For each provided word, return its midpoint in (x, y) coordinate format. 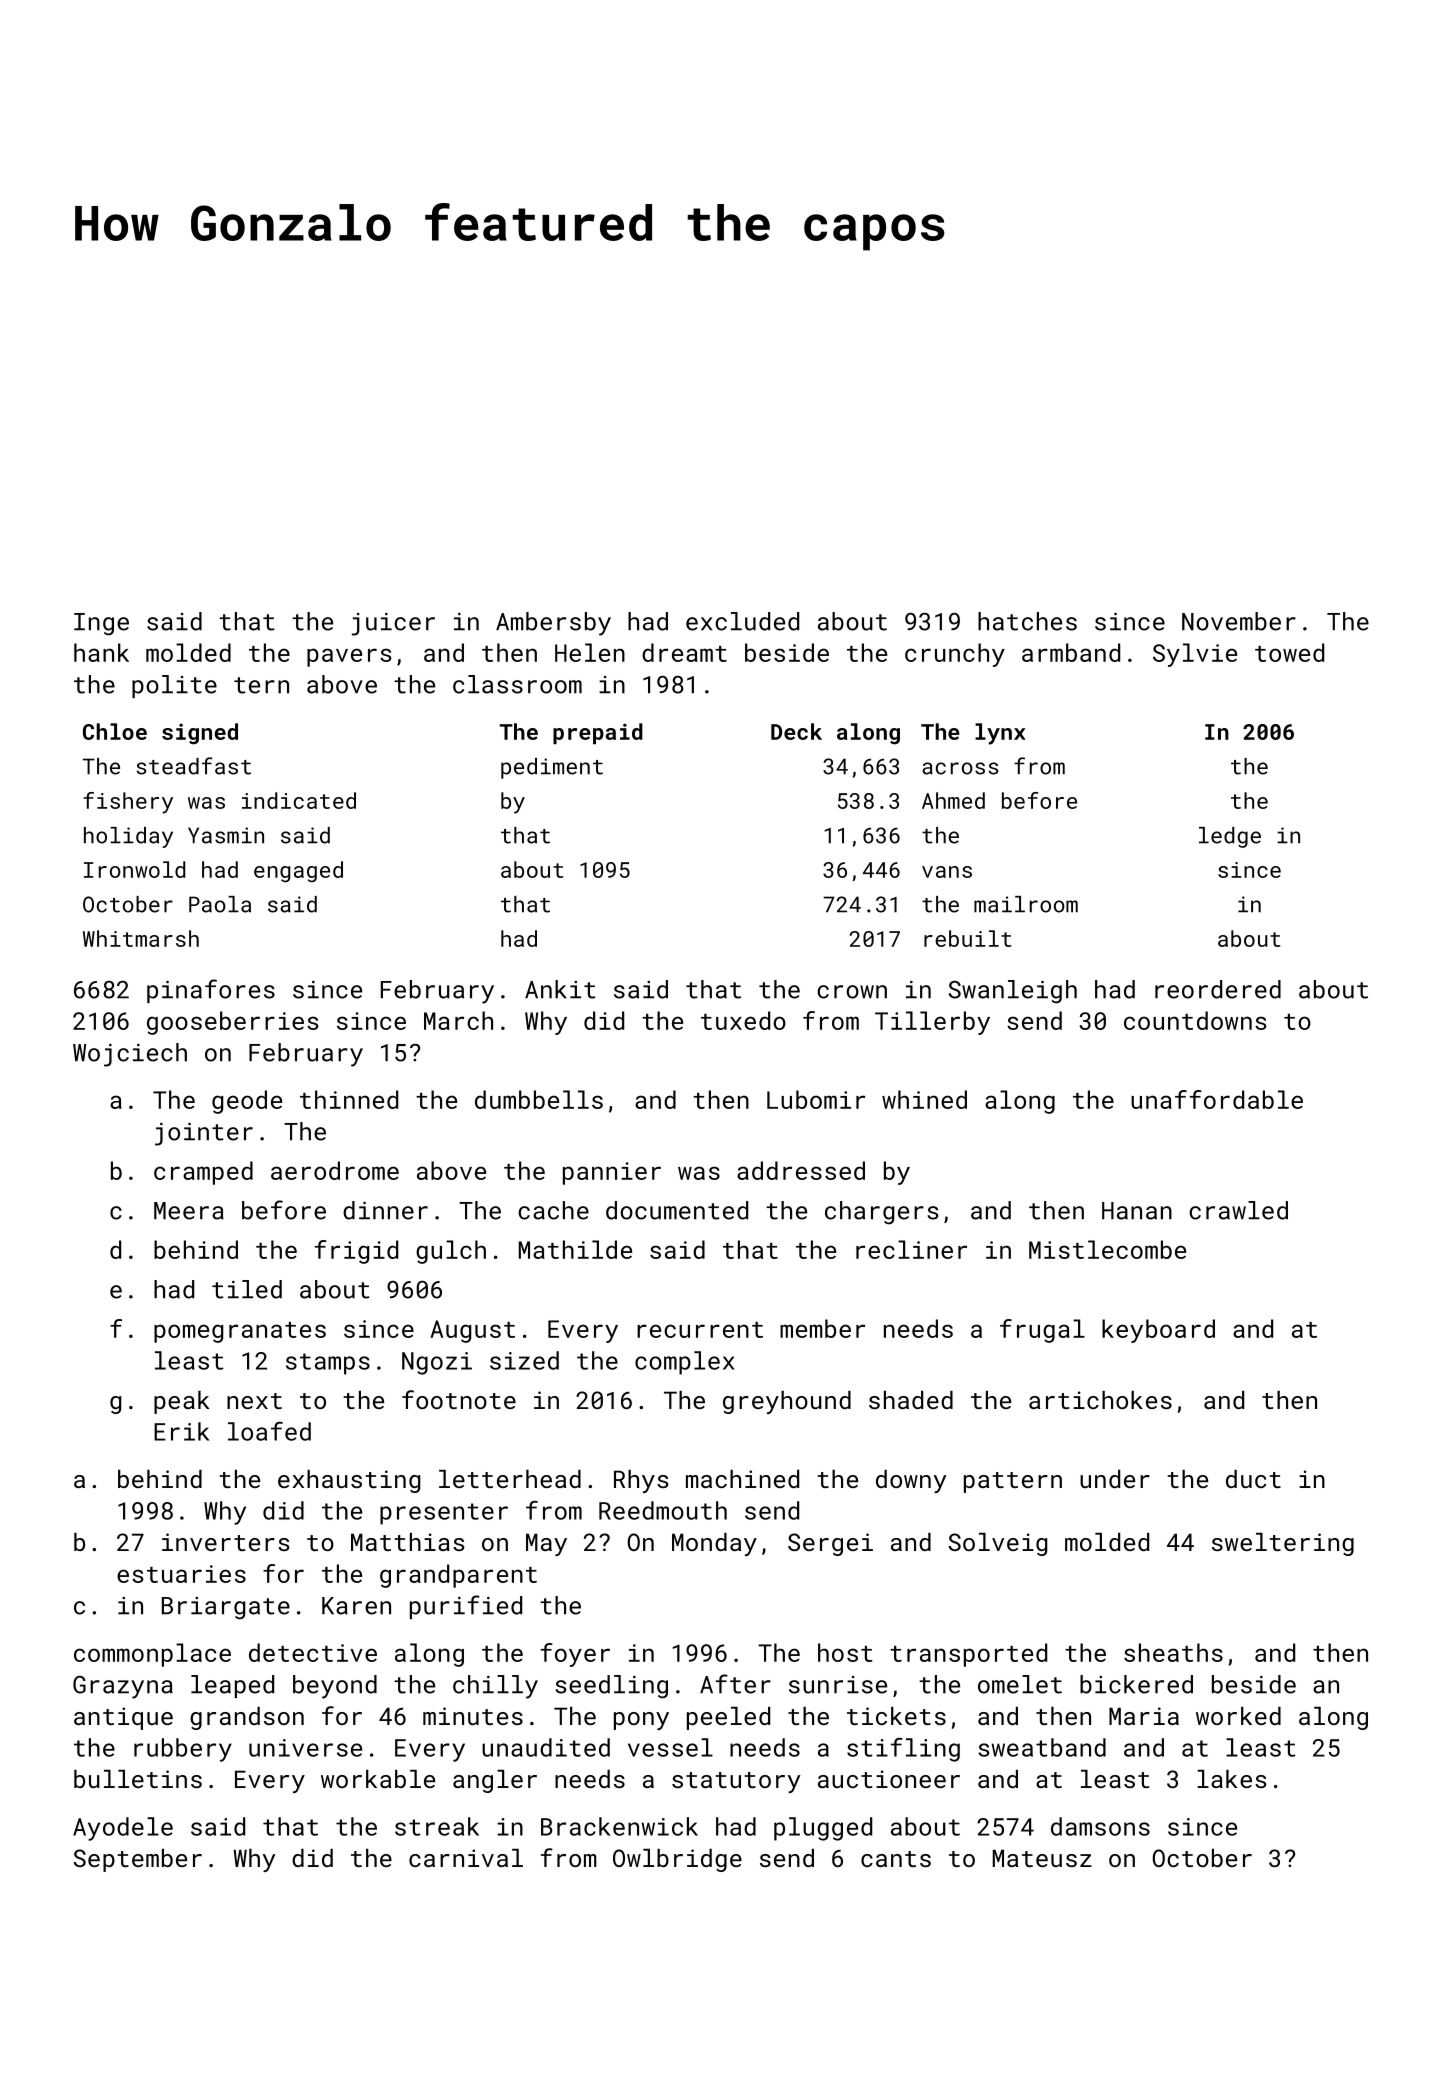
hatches (1027, 621)
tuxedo (743, 1020)
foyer (575, 1655)
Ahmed (953, 800)
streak (437, 1826)
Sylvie (1195, 655)
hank (101, 652)
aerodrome (335, 1170)
